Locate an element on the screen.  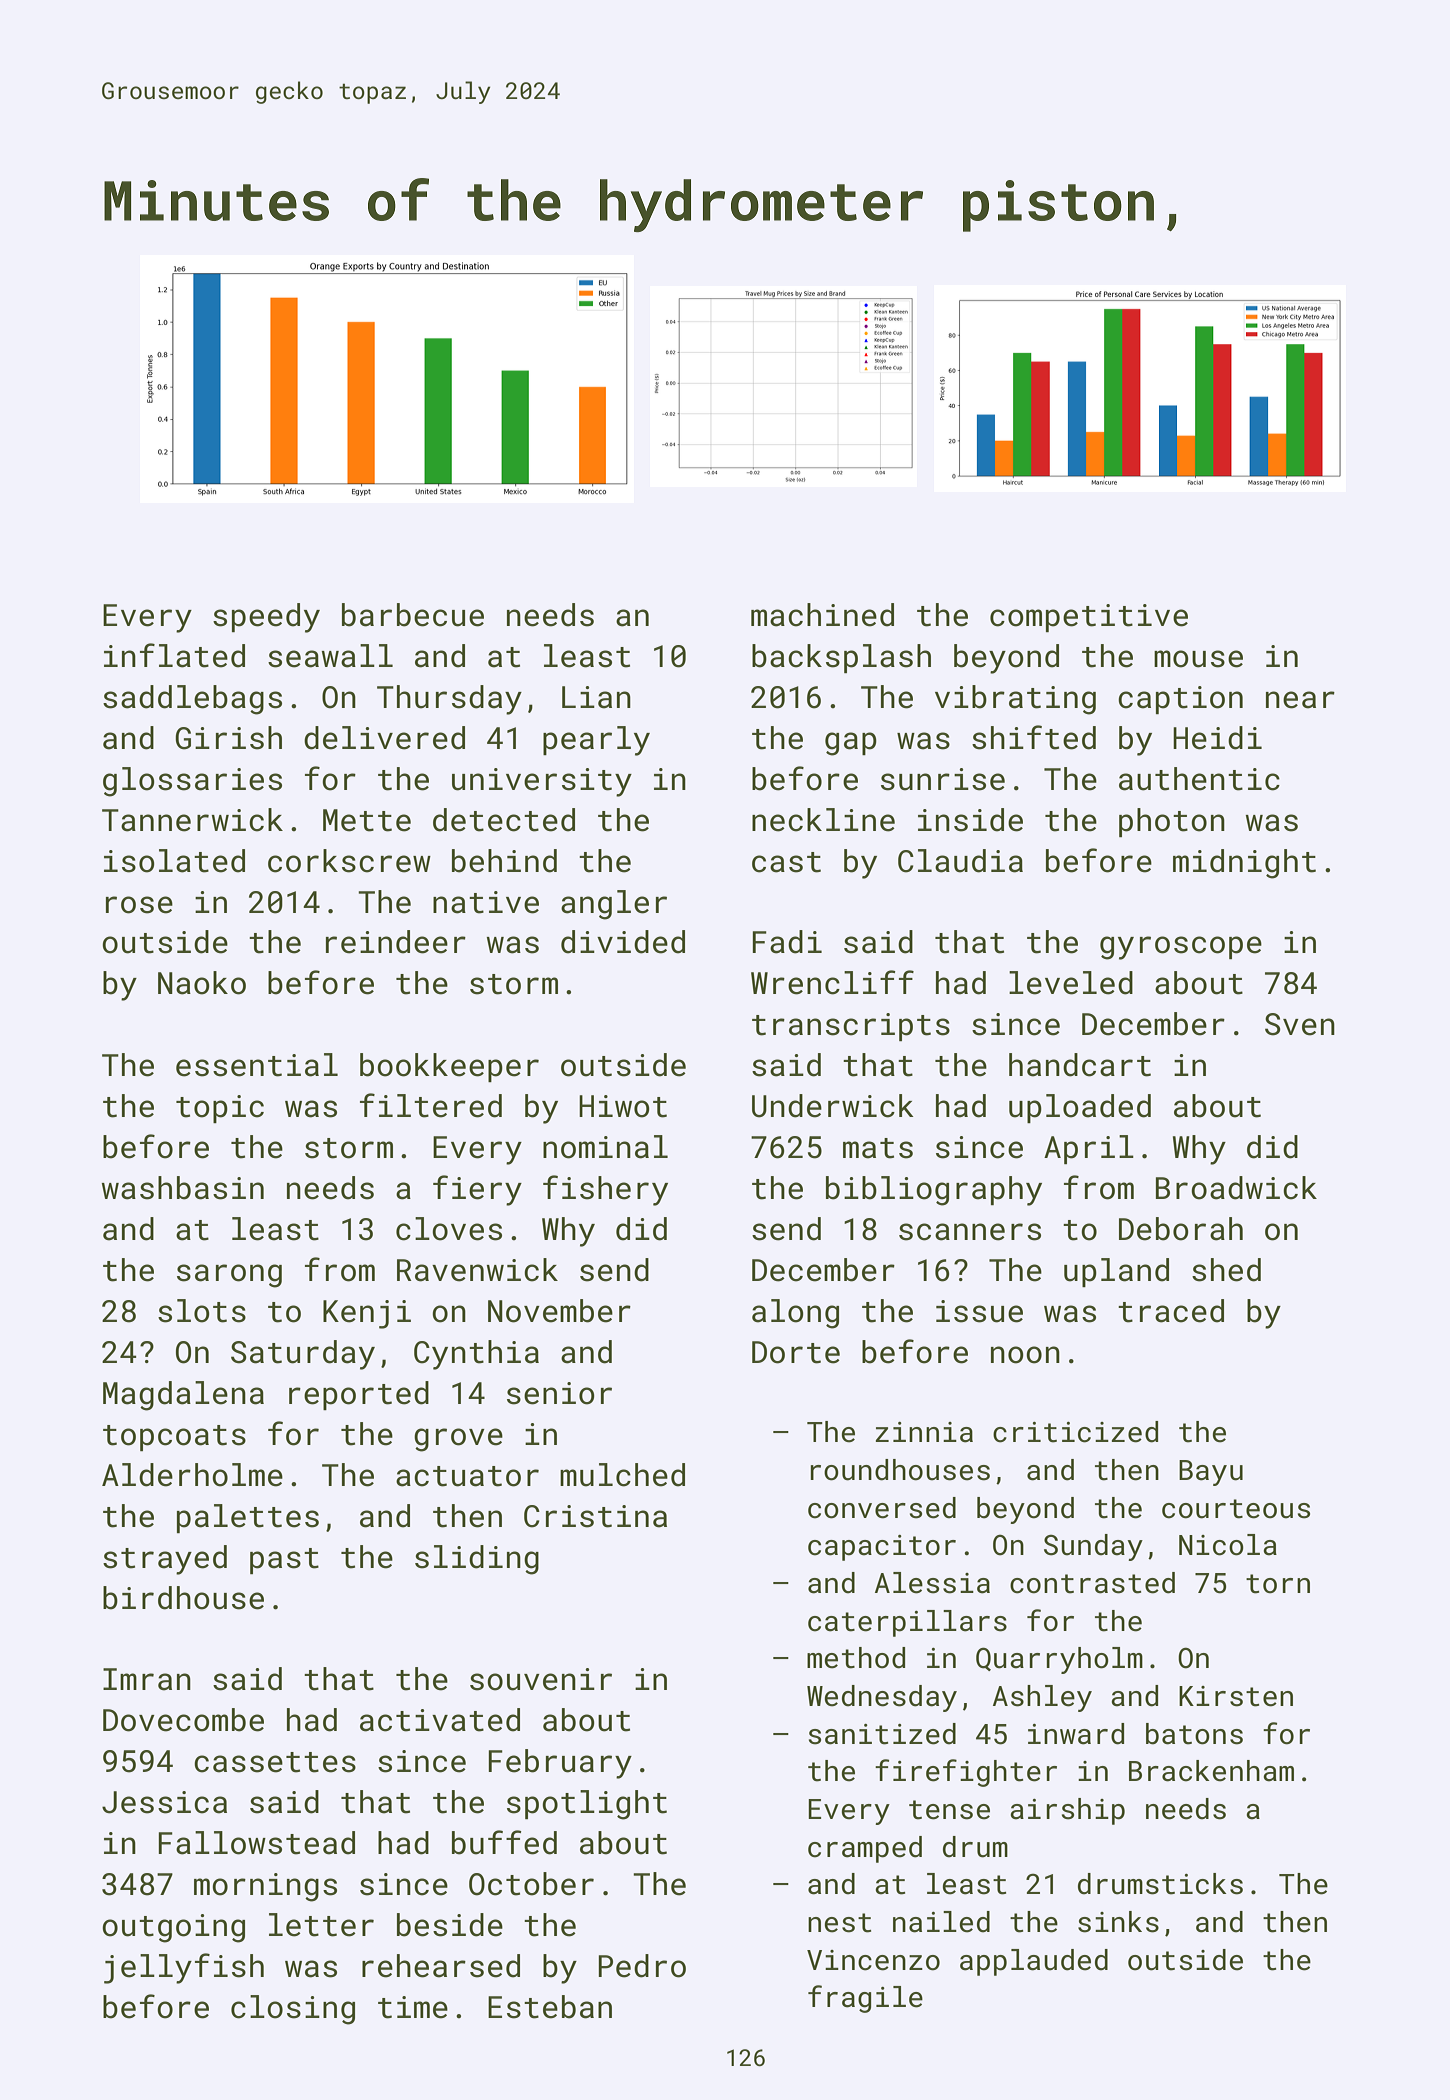
cramped is located at coordinates (865, 1849).
